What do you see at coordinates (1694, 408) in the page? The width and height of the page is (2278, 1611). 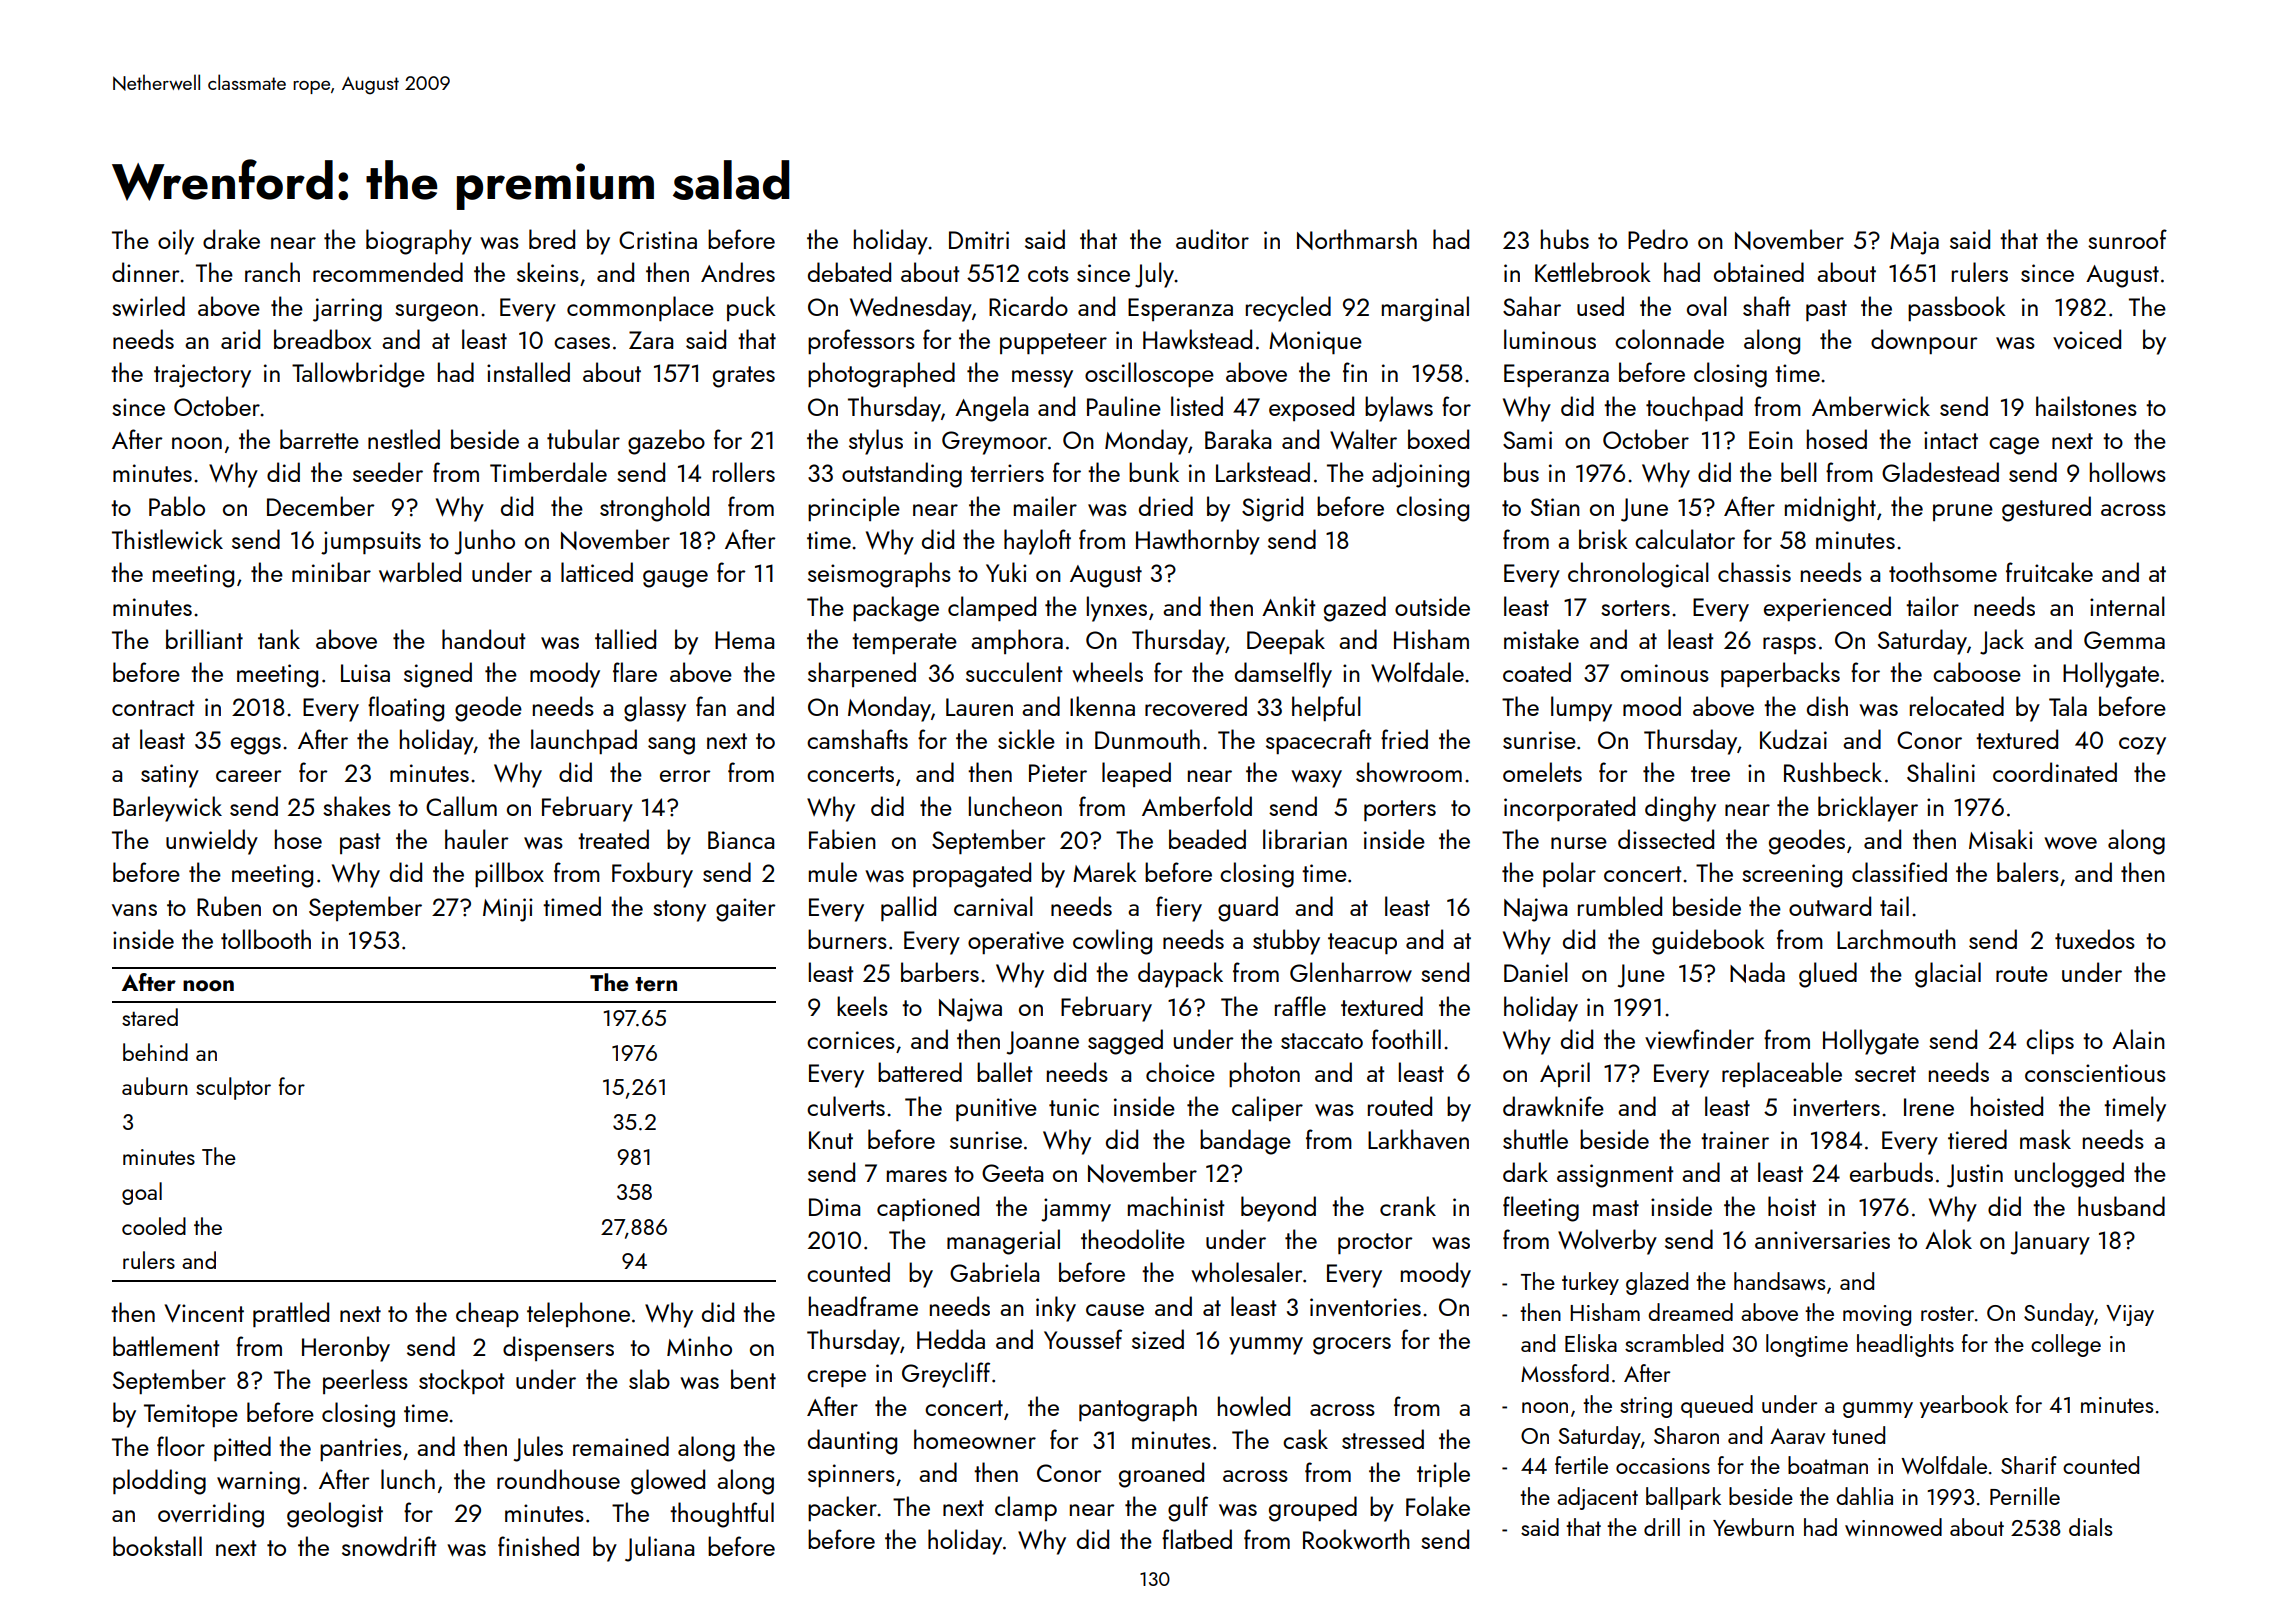 I see `touchpad` at bounding box center [1694, 408].
